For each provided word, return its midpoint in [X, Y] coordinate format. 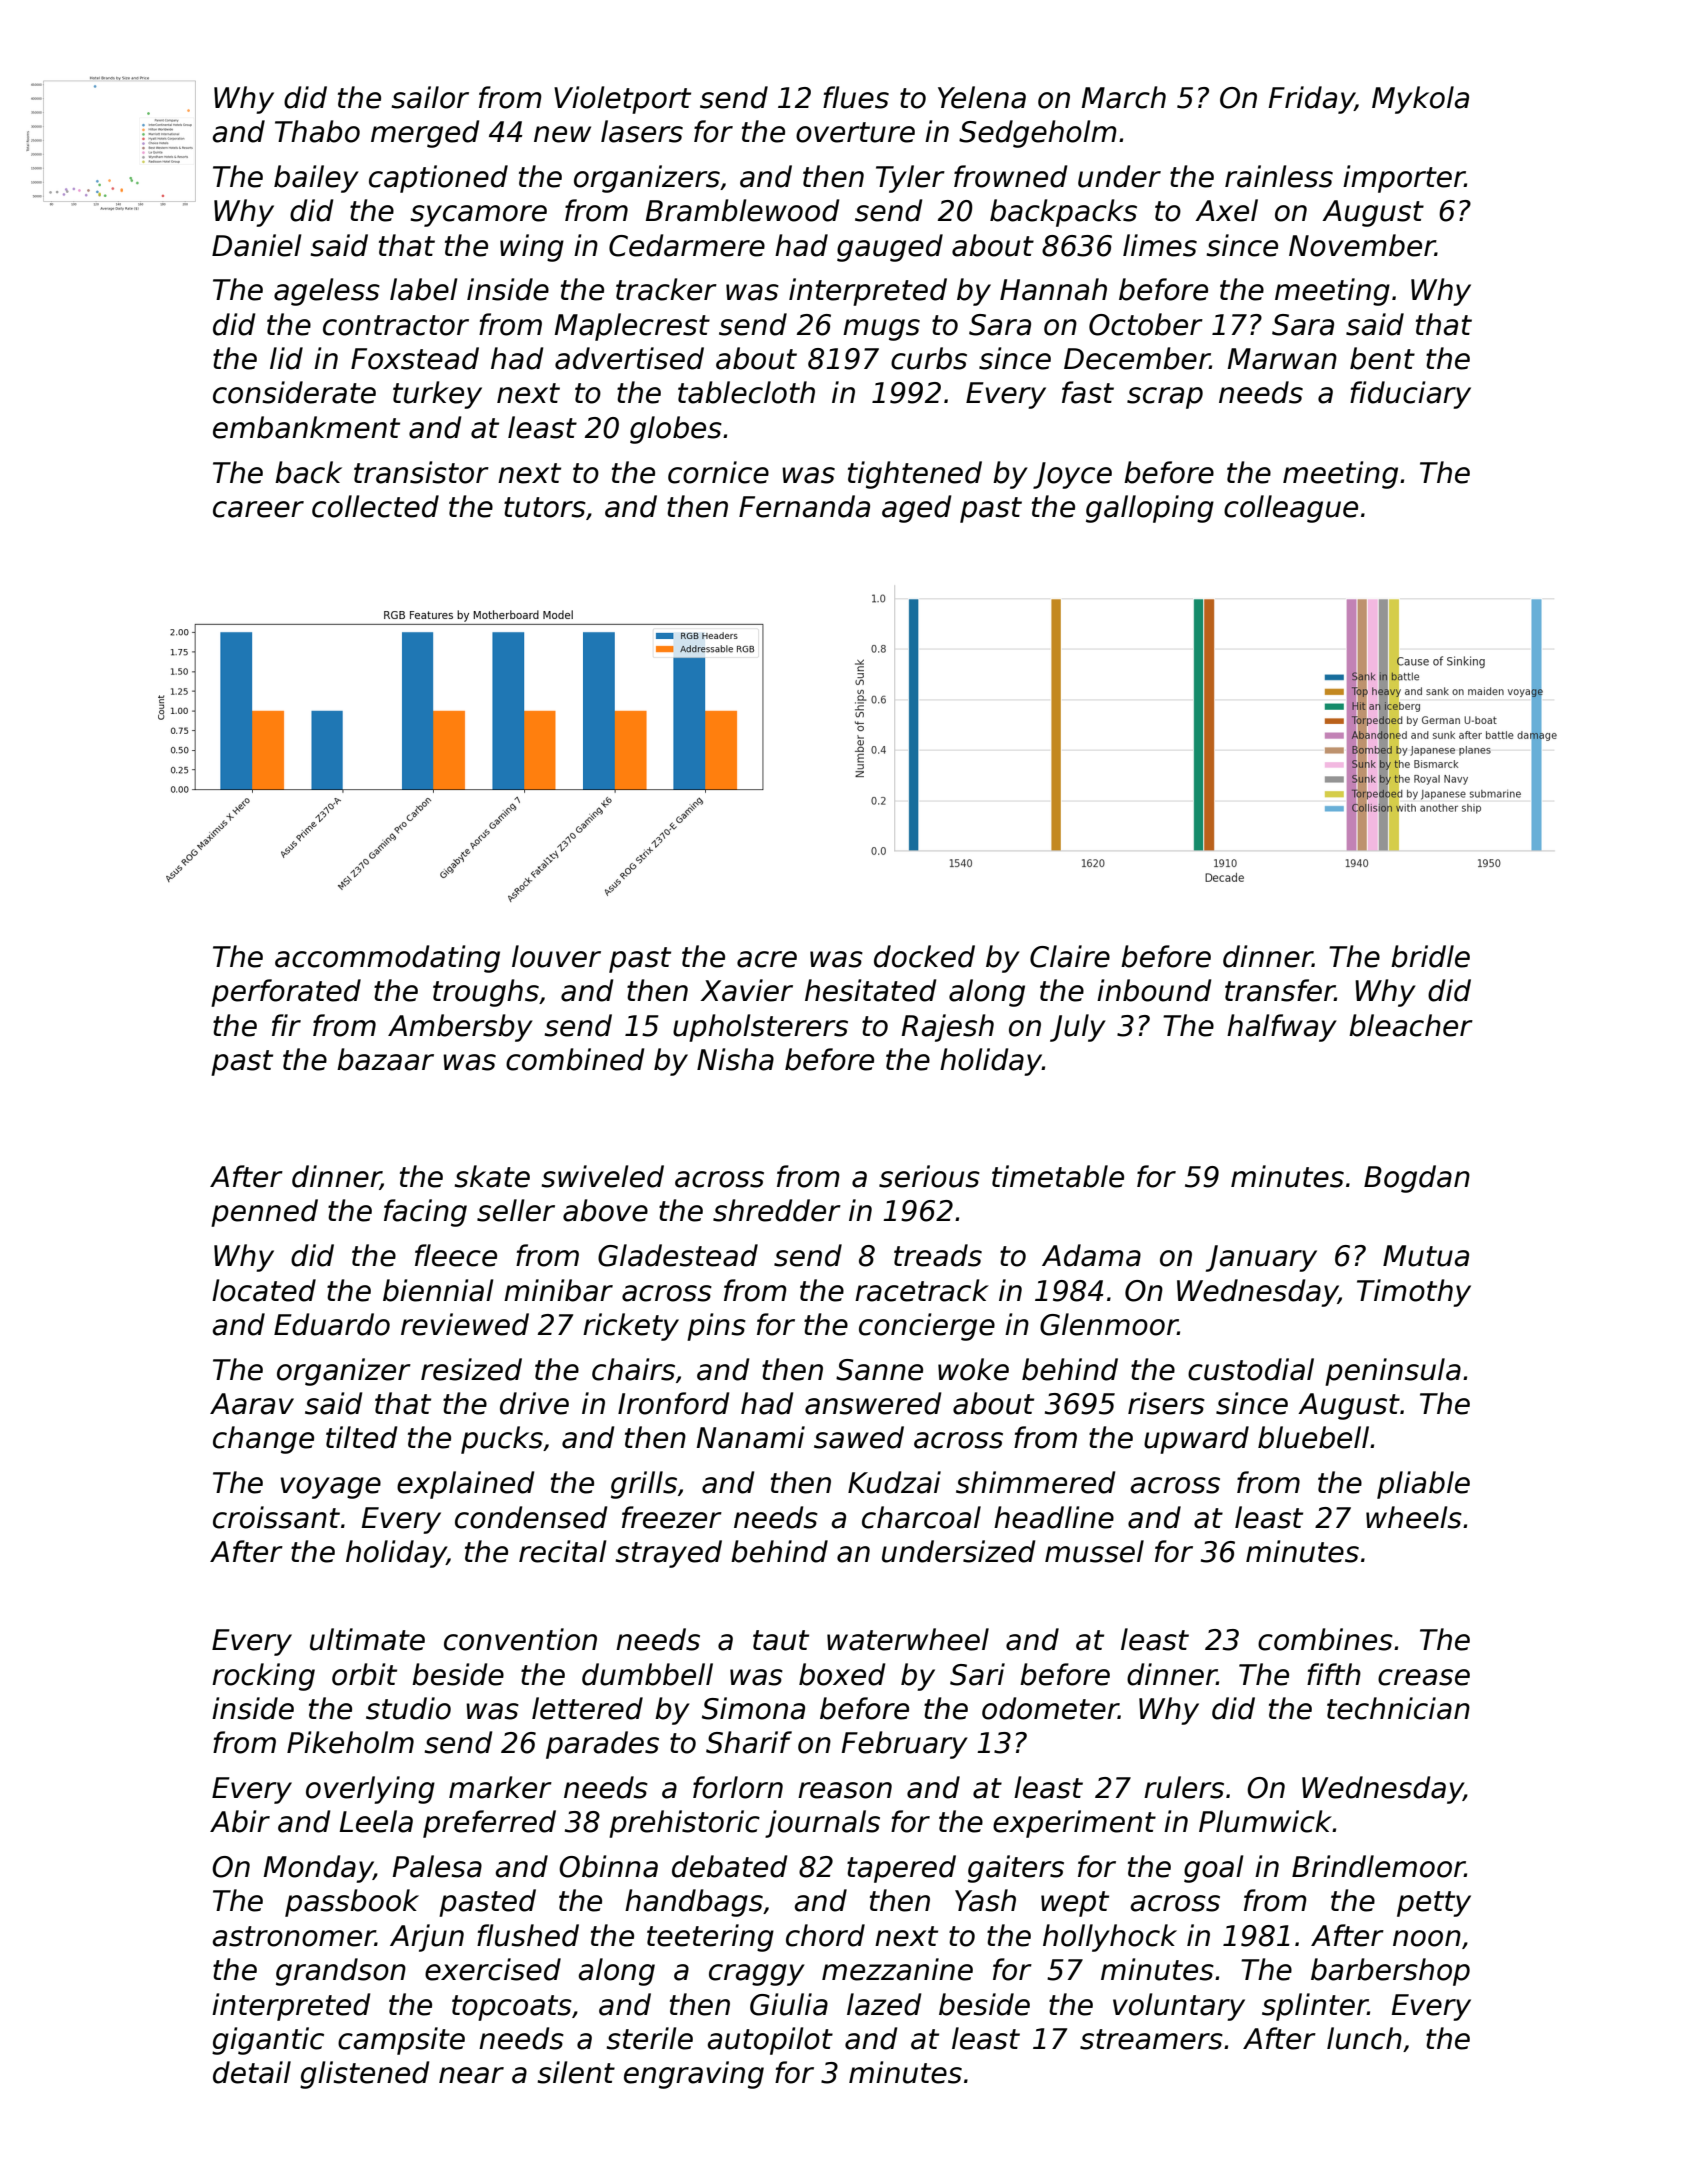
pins [716, 1327]
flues [856, 97]
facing [425, 1213]
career [258, 509]
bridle [1430, 956]
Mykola [1420, 100]
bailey [316, 179]
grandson [341, 1972]
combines [1325, 1639]
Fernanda [804, 506]
